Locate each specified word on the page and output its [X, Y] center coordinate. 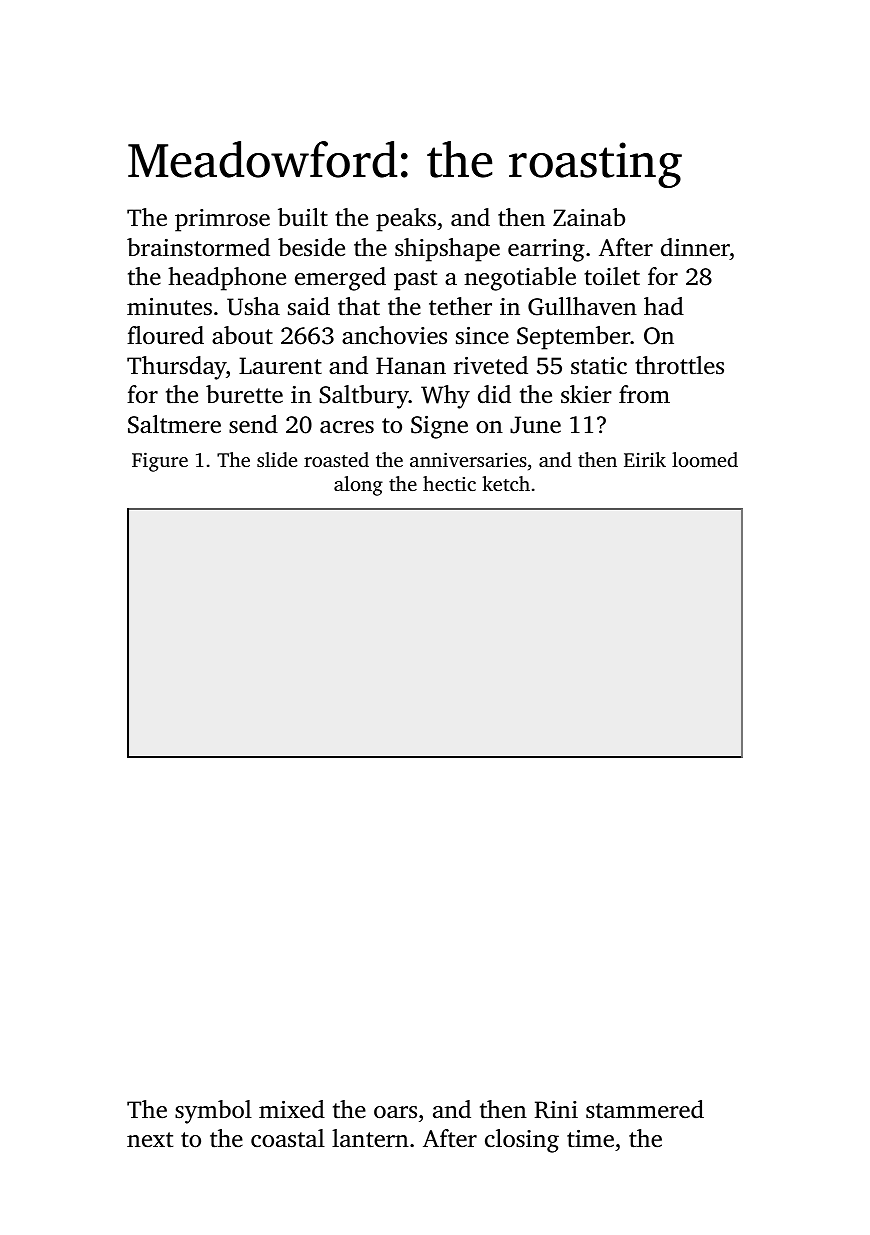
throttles [679, 365]
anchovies [394, 335]
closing [522, 1141]
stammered [645, 1109]
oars [395, 1112]
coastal [288, 1138]
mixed [292, 1109]
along [358, 486]
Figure [160, 462]
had [664, 306]
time [590, 1139]
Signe [439, 427]
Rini [556, 1110]
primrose [222, 220]
